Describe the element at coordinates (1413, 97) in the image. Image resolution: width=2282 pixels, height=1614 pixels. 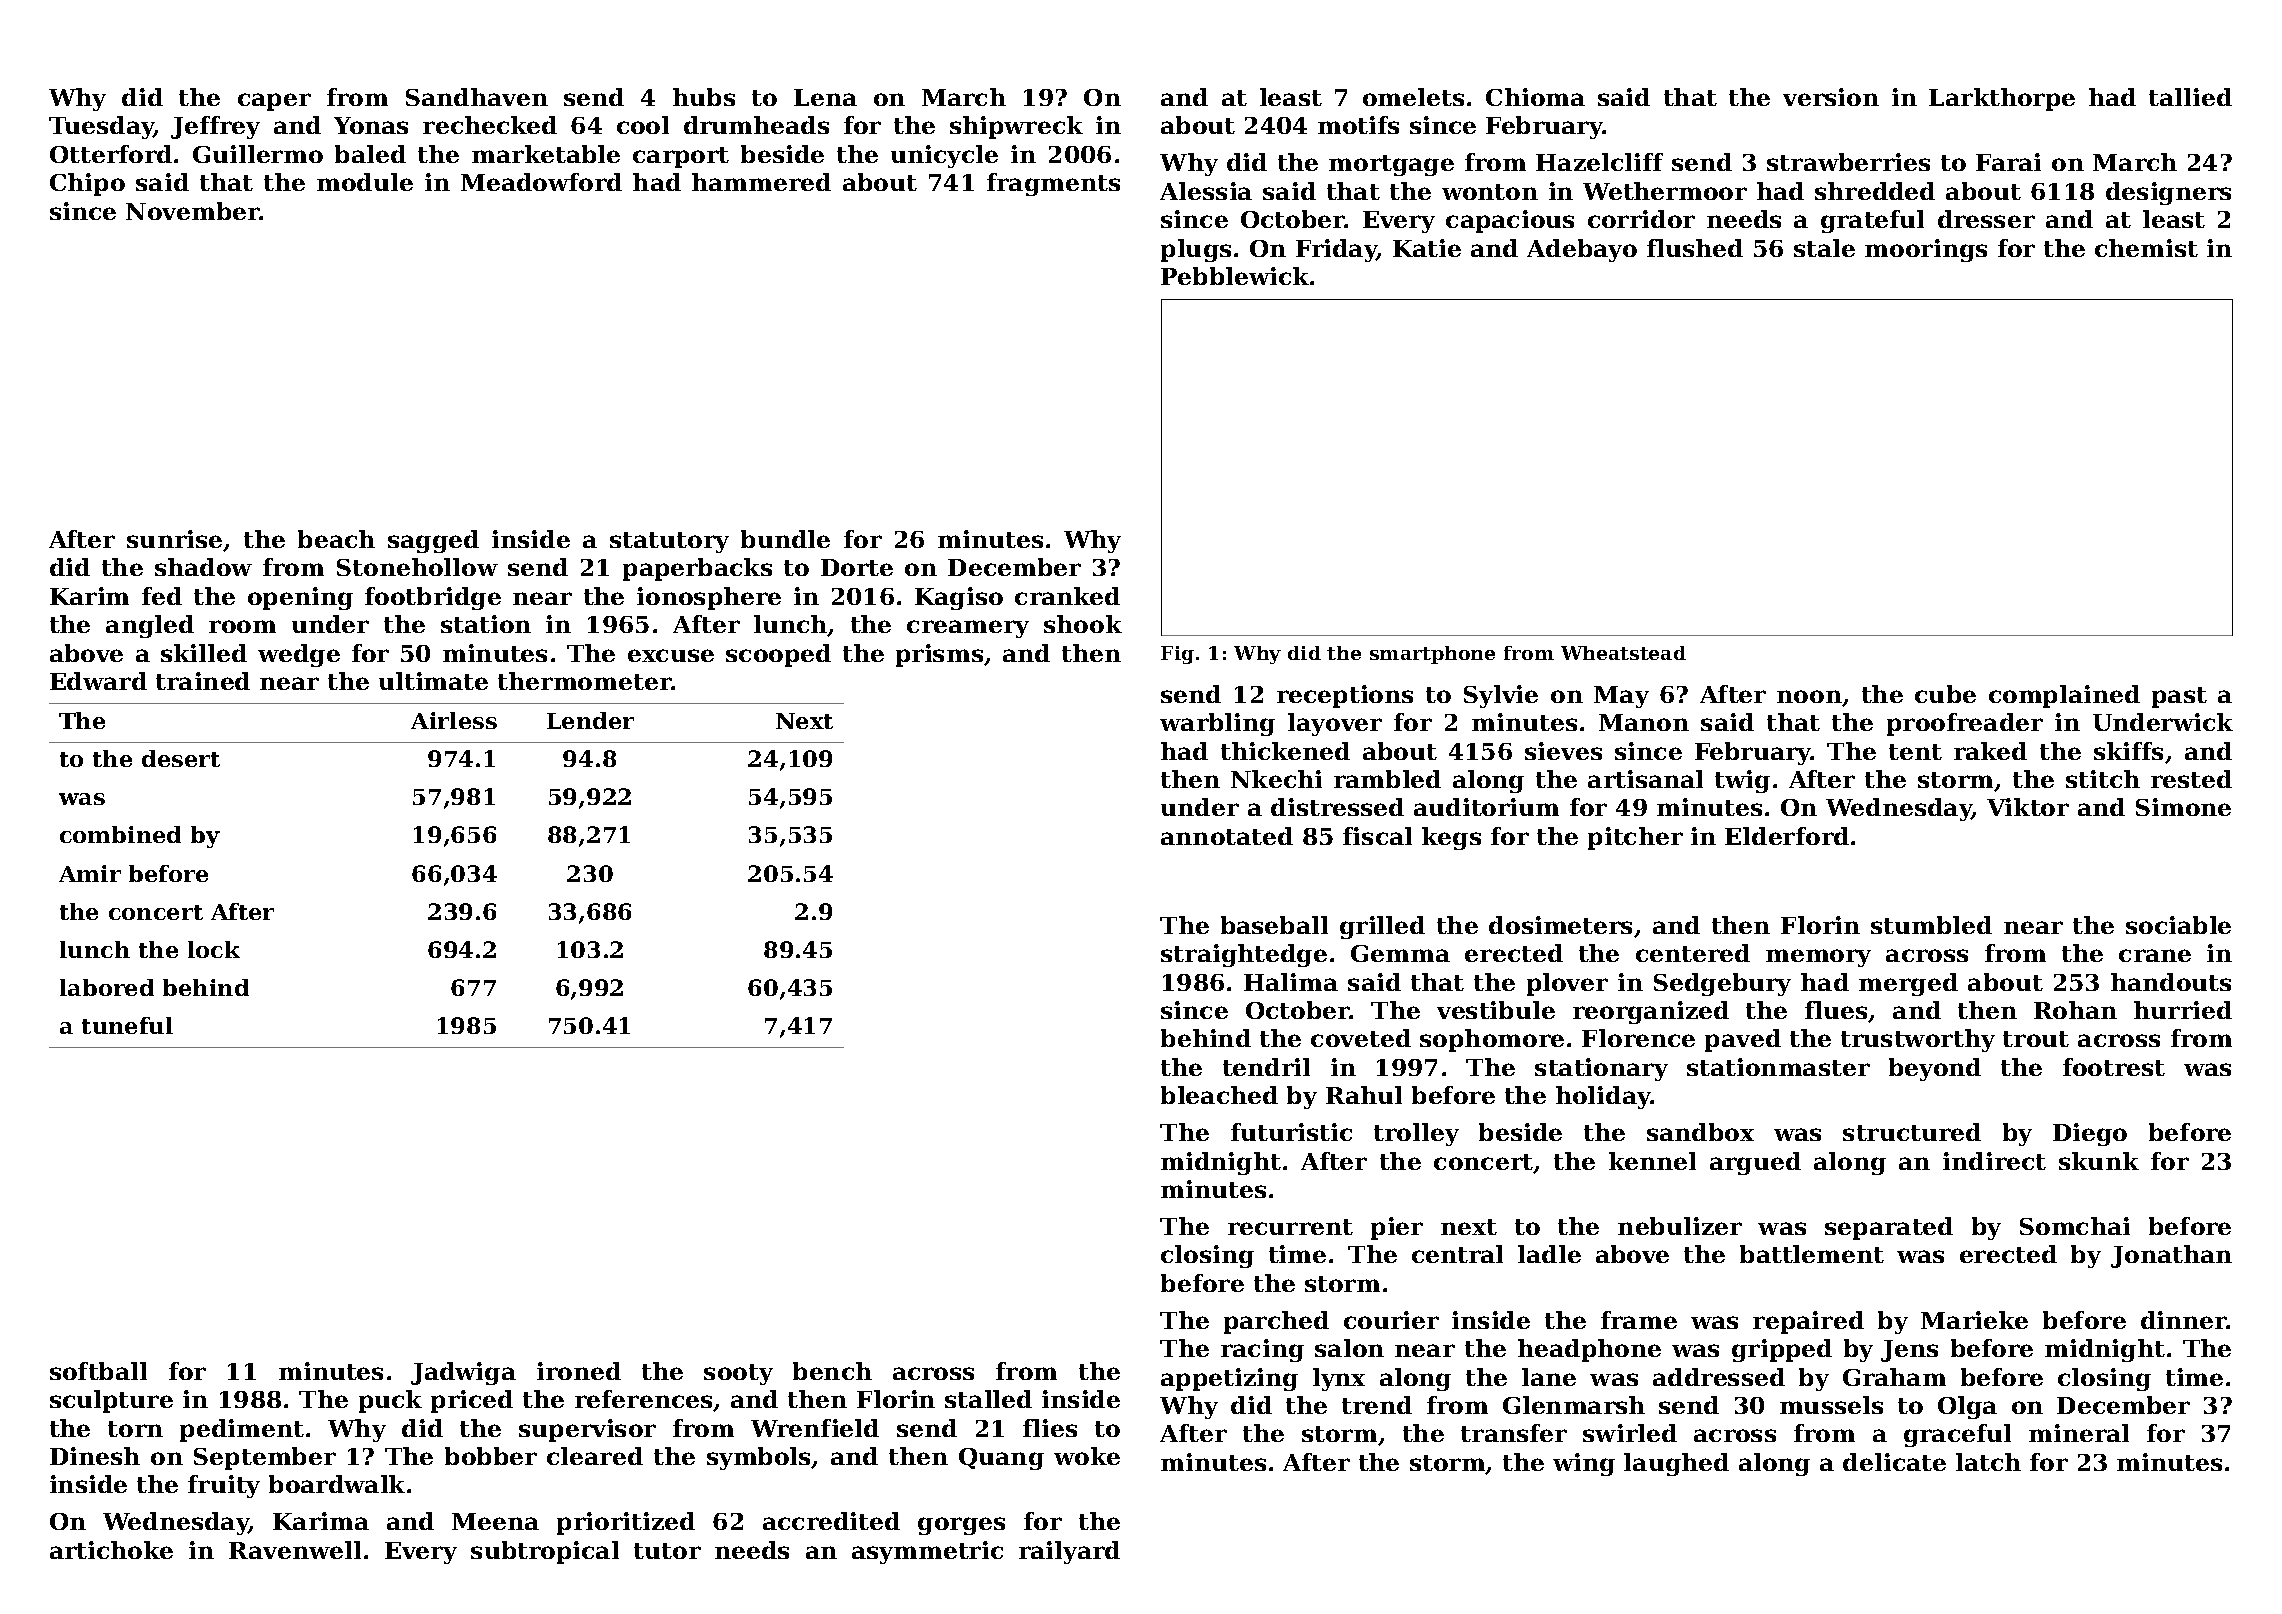
I see `omelets` at that location.
